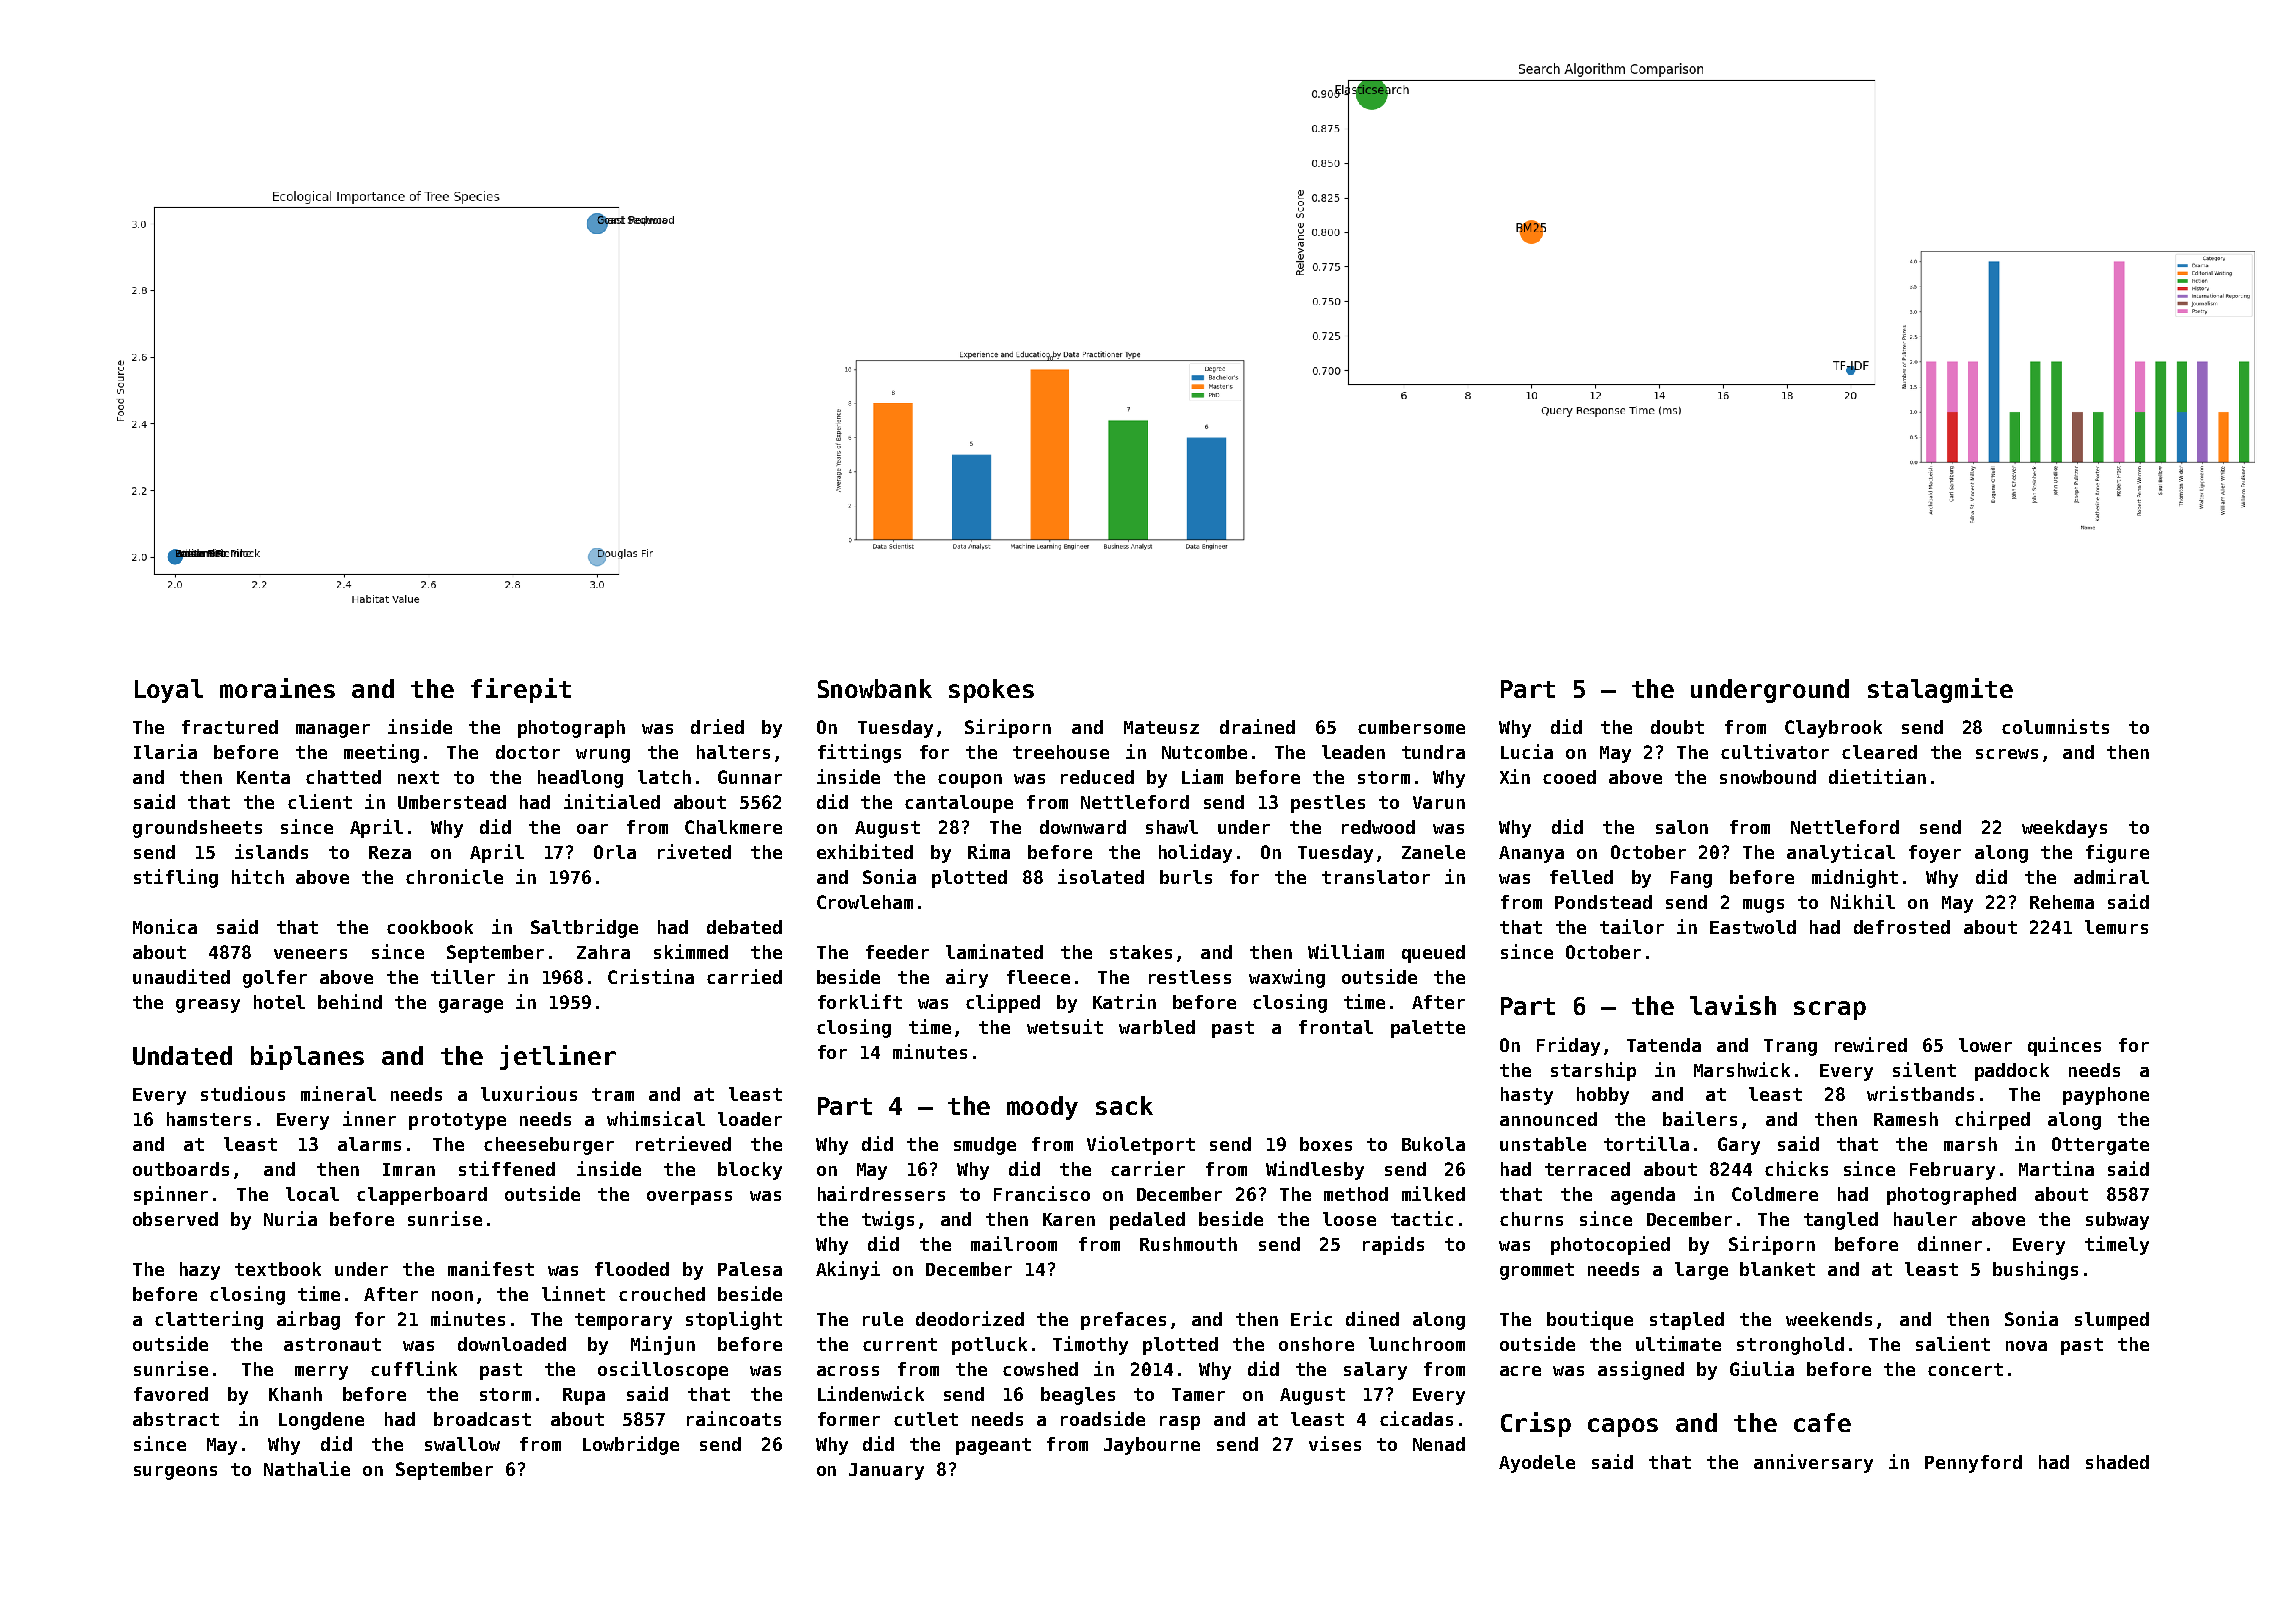 Image resolution: width=2282 pixels, height=1614 pixels. What do you see at coordinates (1003, 1003) in the screenshot?
I see `clipped` at bounding box center [1003, 1003].
